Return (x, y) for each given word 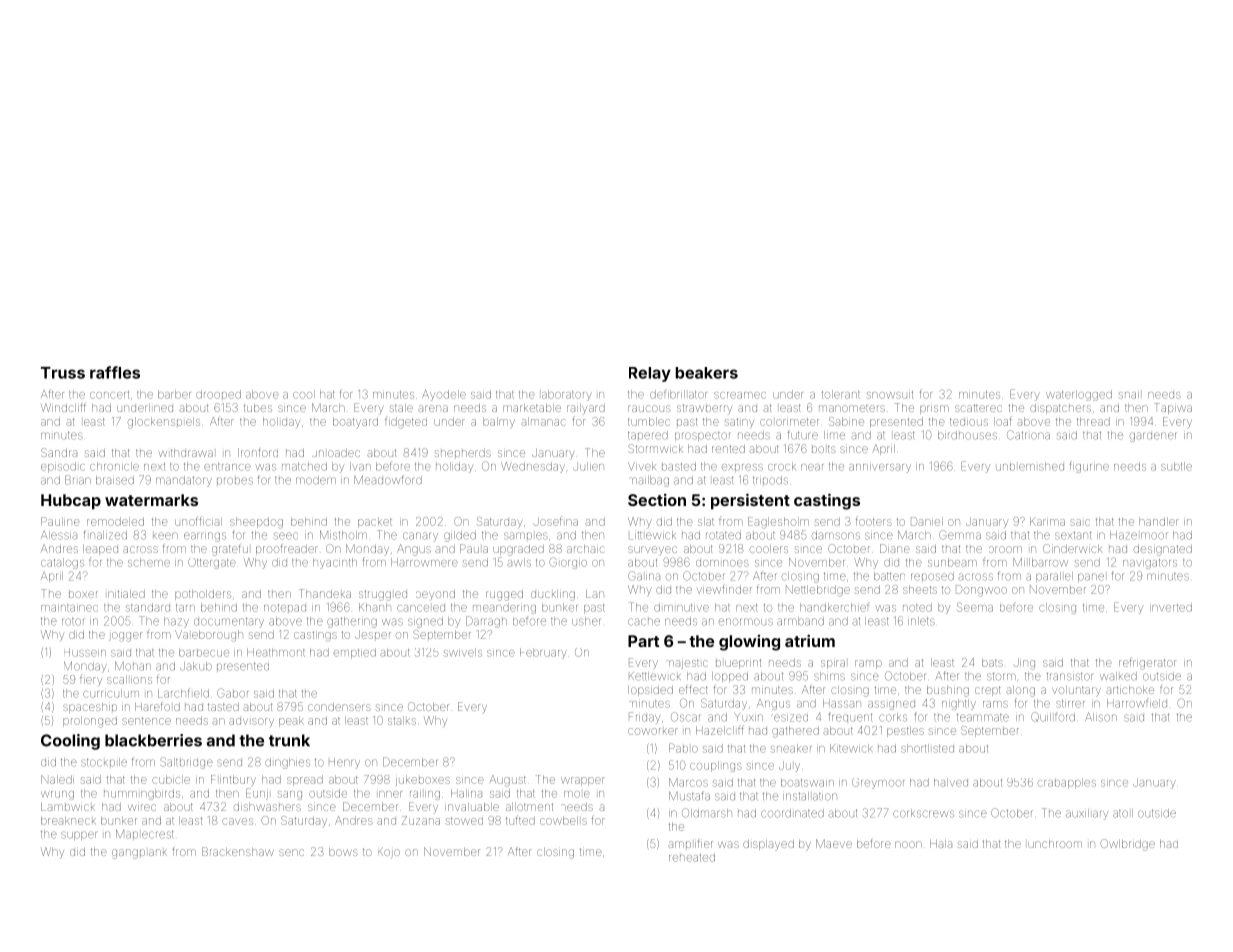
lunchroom (1055, 844)
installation (810, 796)
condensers (339, 707)
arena (433, 408)
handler (1159, 521)
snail (1129, 395)
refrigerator (1147, 663)
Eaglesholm (778, 523)
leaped (100, 550)
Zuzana (421, 820)
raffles (115, 372)
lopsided (650, 691)
